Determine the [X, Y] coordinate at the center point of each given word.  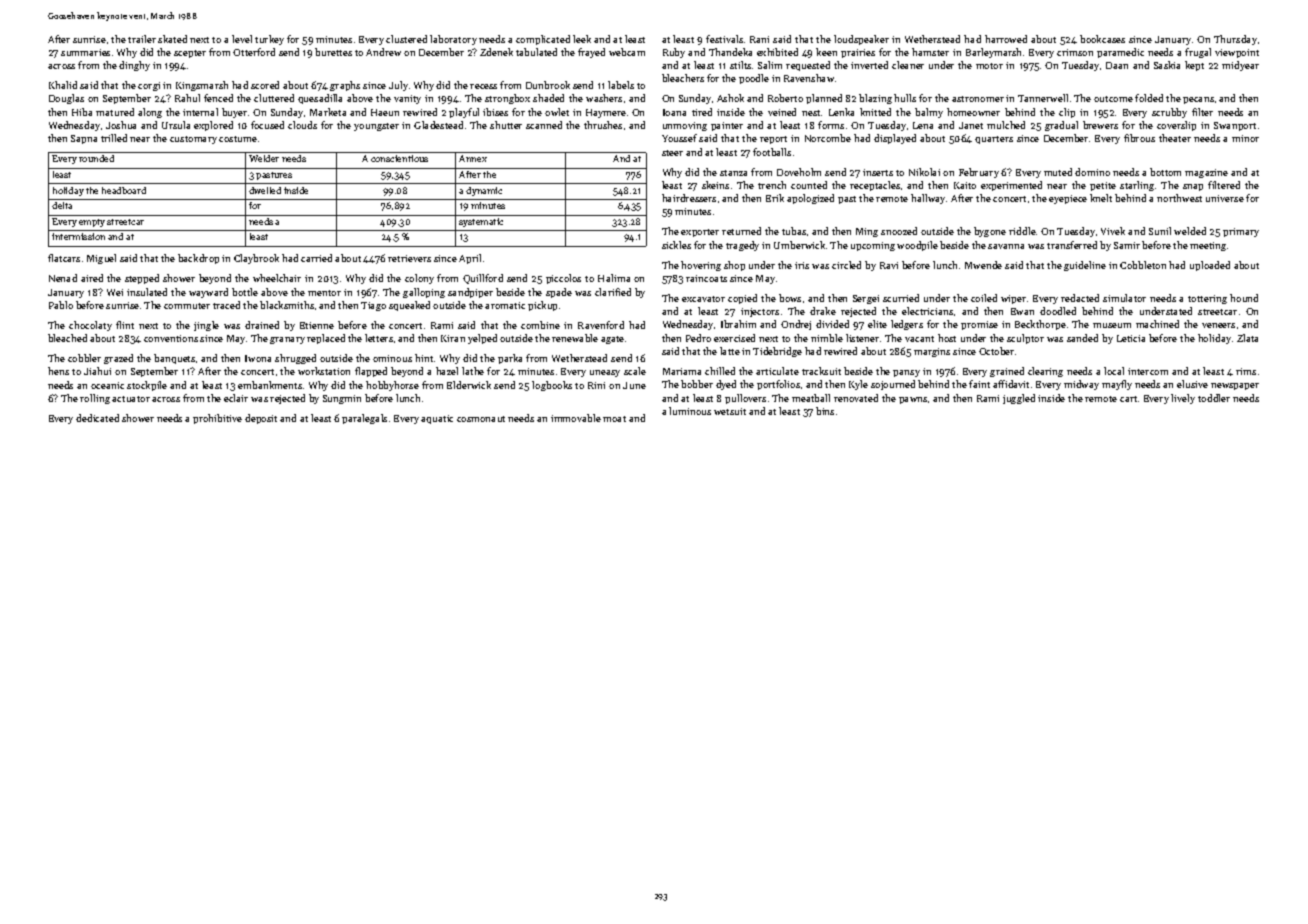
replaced [326, 339]
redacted [1080, 298]
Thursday [1235, 40]
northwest [1179, 198]
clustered [406, 39]
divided [832, 324]
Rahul [187, 98]
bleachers [683, 78]
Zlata [1247, 338]
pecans [1198, 100]
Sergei [866, 299]
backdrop [198, 259]
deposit [261, 419]
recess [483, 86]
